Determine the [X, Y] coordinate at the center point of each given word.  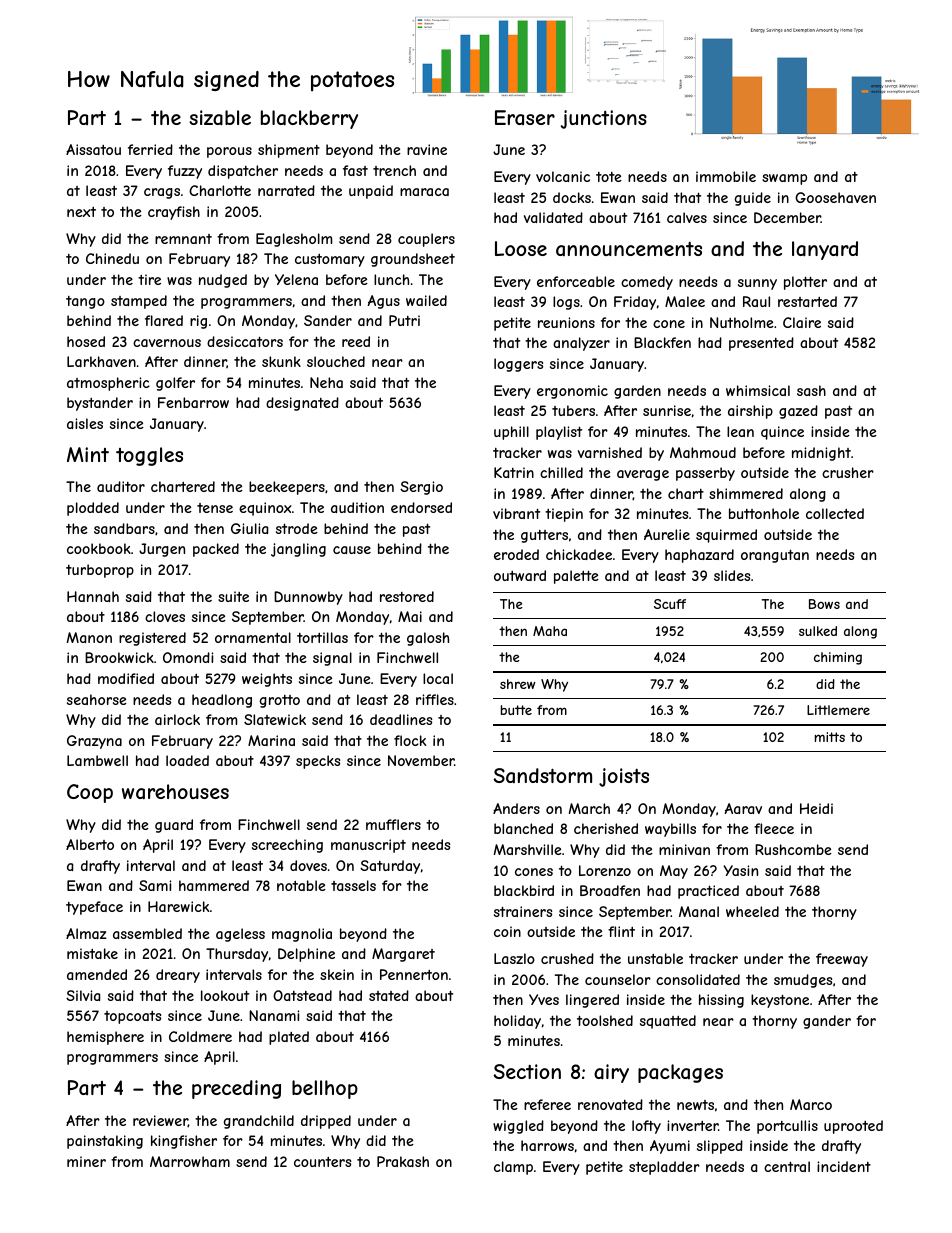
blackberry [309, 119]
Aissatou [93, 149]
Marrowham [190, 1161]
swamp [784, 179]
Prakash [403, 1161]
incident [844, 1166]
